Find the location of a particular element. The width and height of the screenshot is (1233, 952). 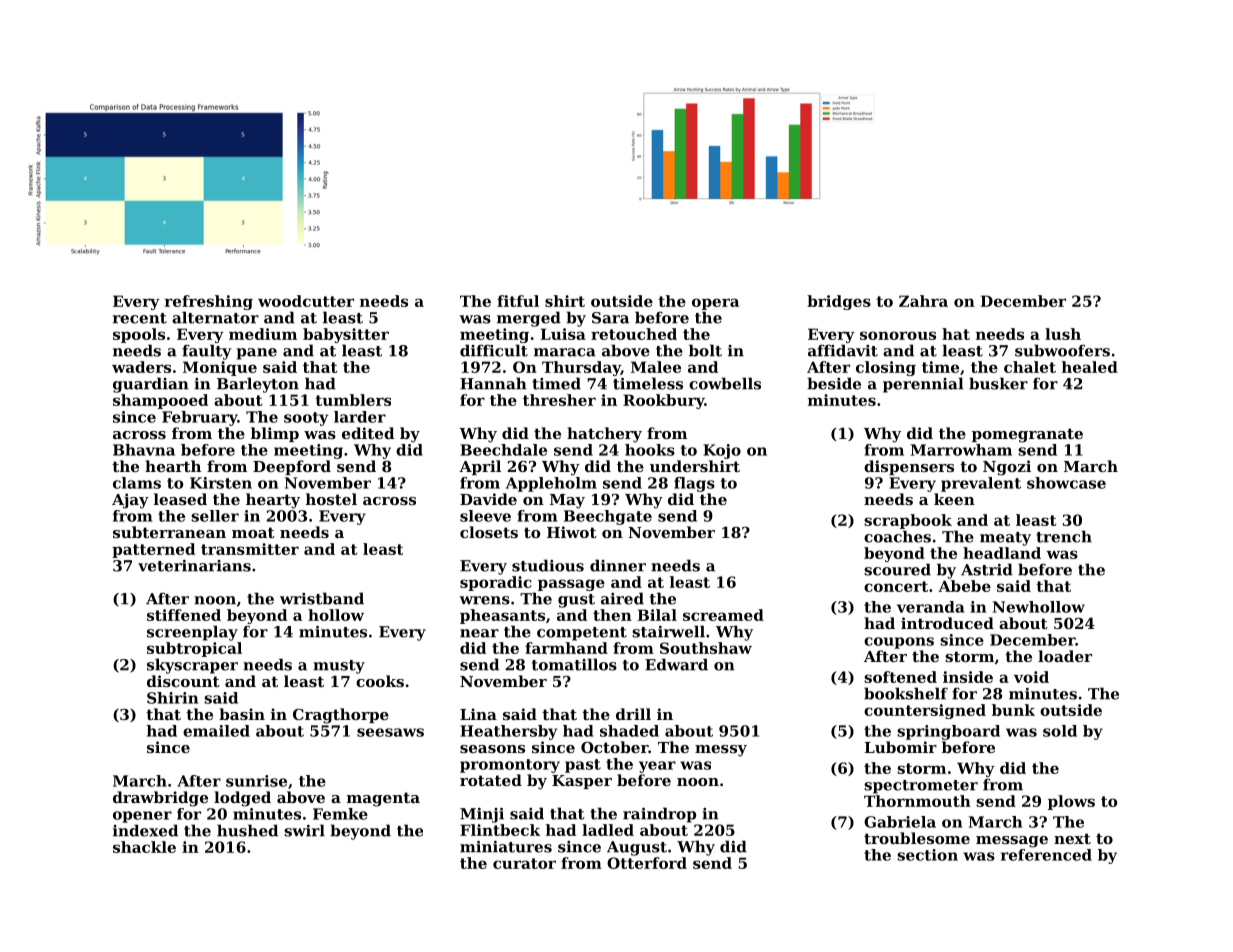

Zahra is located at coordinates (923, 301).
